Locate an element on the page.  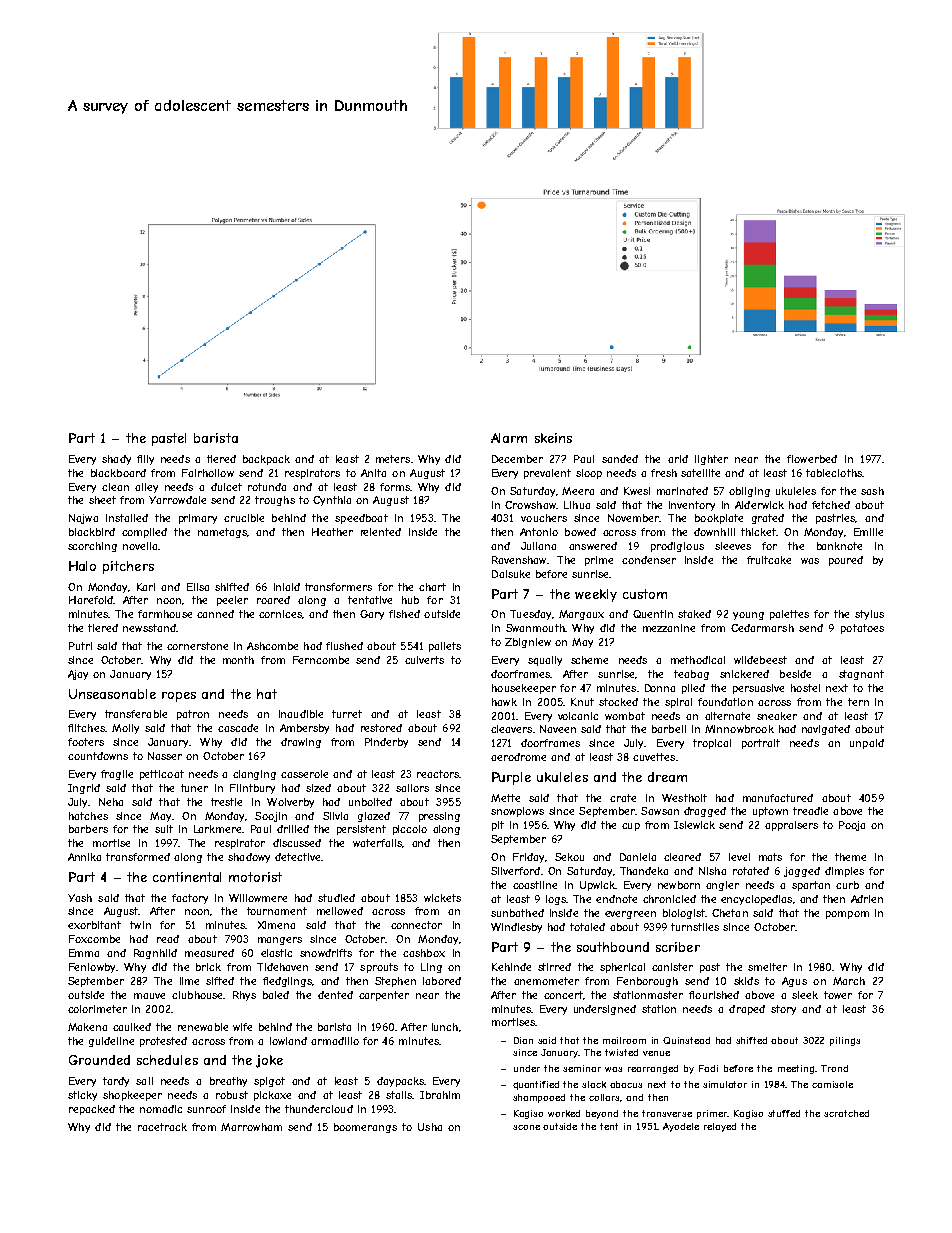
shady is located at coordinates (116, 460).
